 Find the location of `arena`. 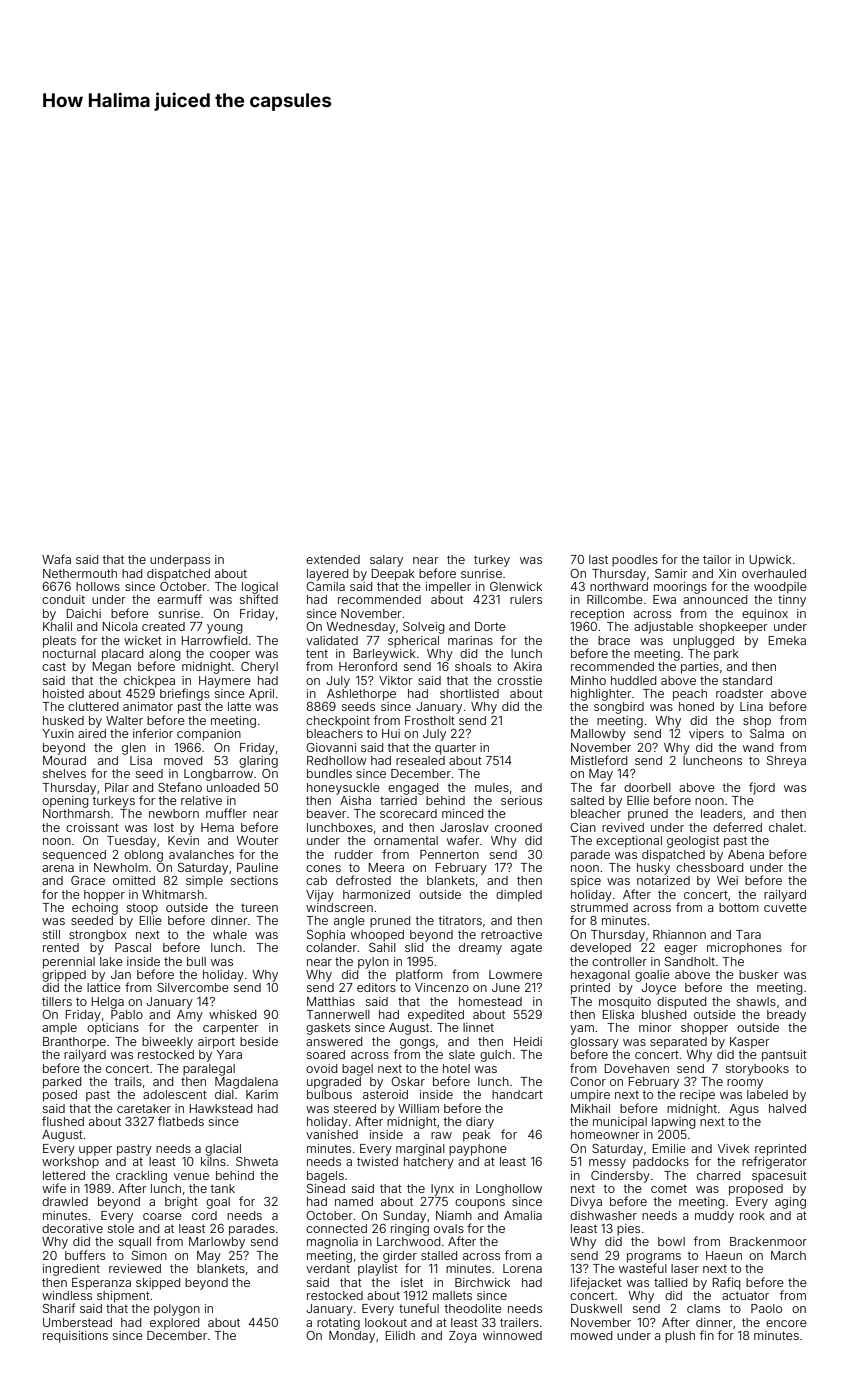

arena is located at coordinates (58, 868).
